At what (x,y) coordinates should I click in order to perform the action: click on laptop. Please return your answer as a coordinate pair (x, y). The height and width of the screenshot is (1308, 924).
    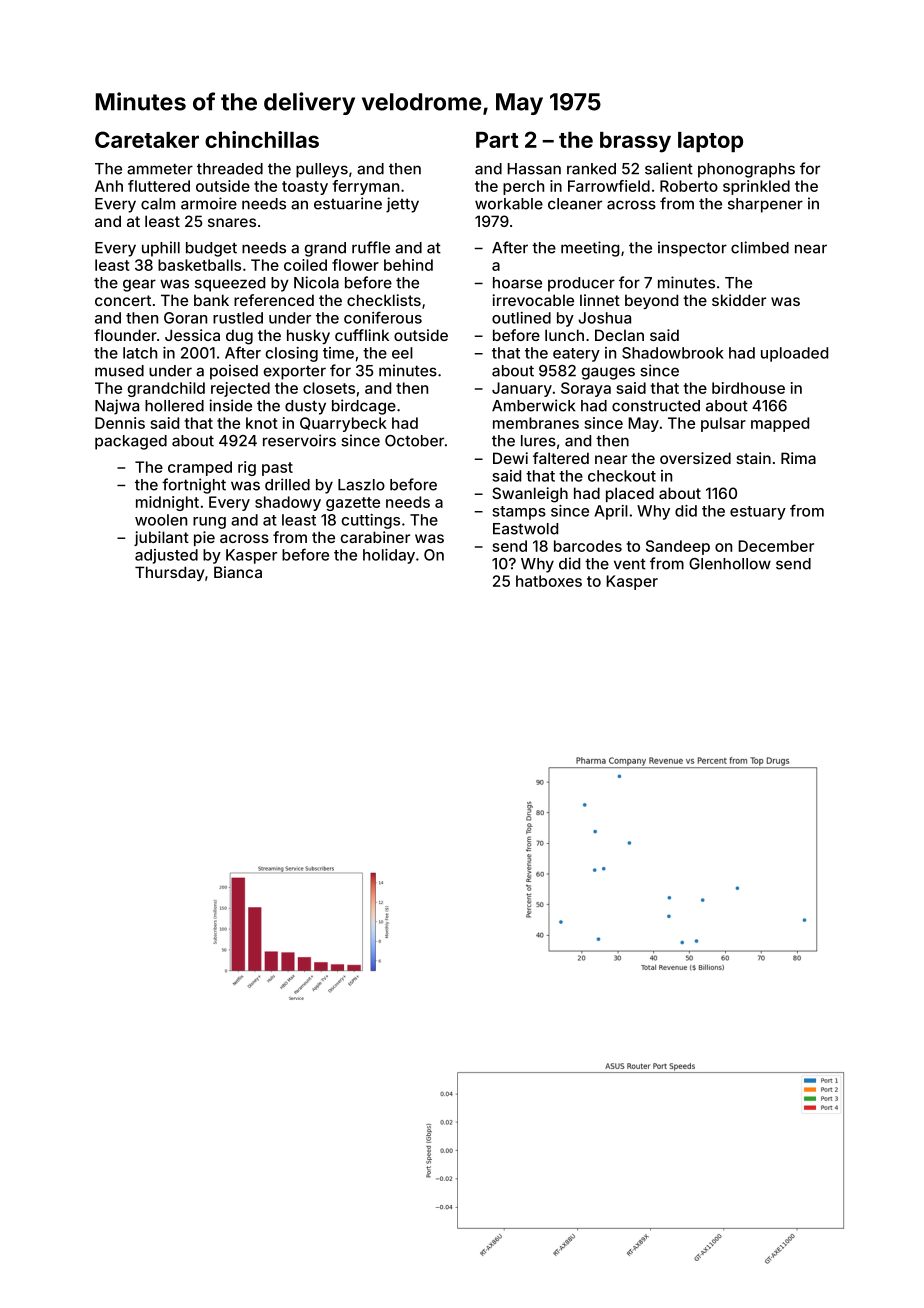
    Looking at the image, I should click on (710, 142).
